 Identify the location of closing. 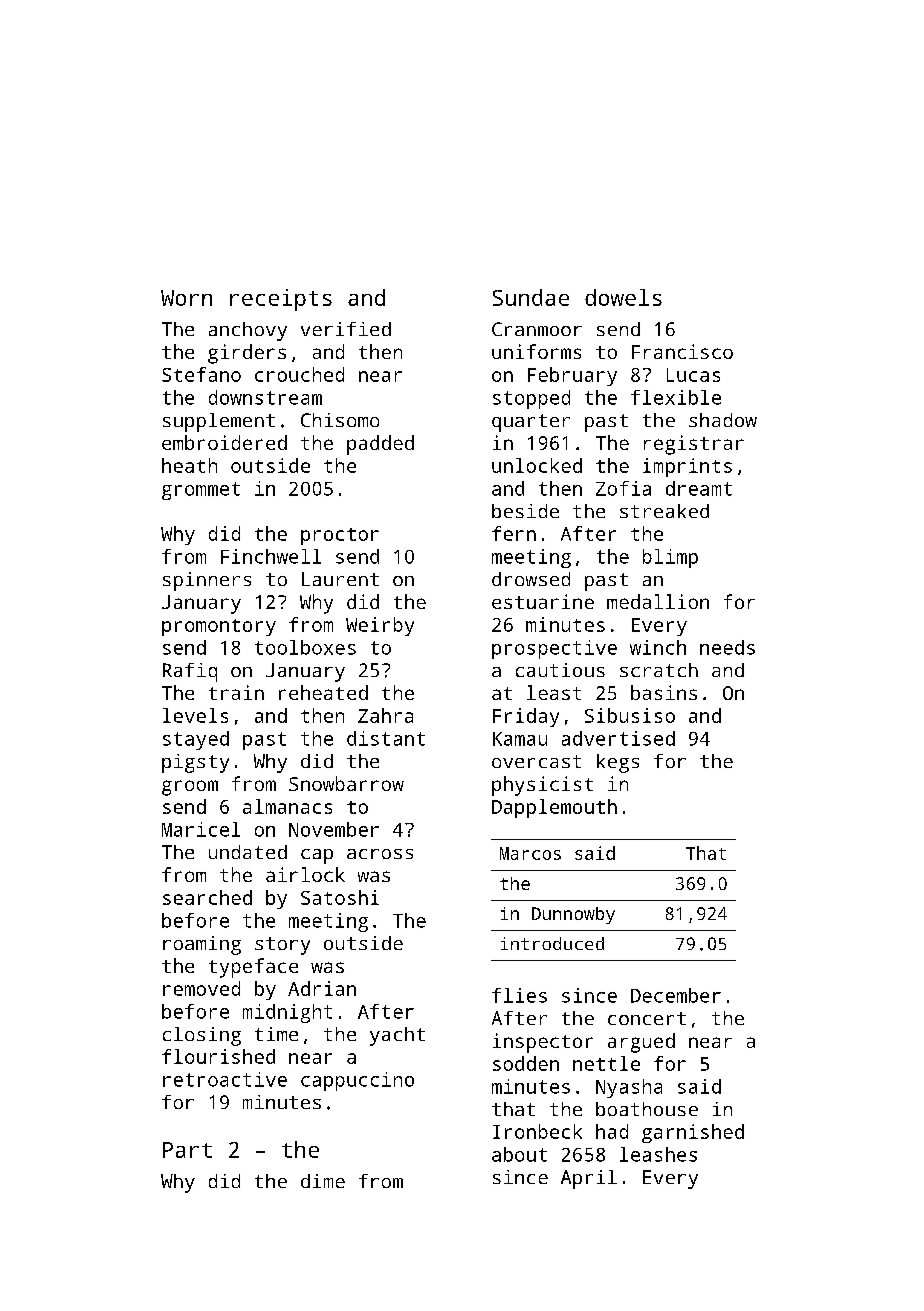
(202, 1036).
